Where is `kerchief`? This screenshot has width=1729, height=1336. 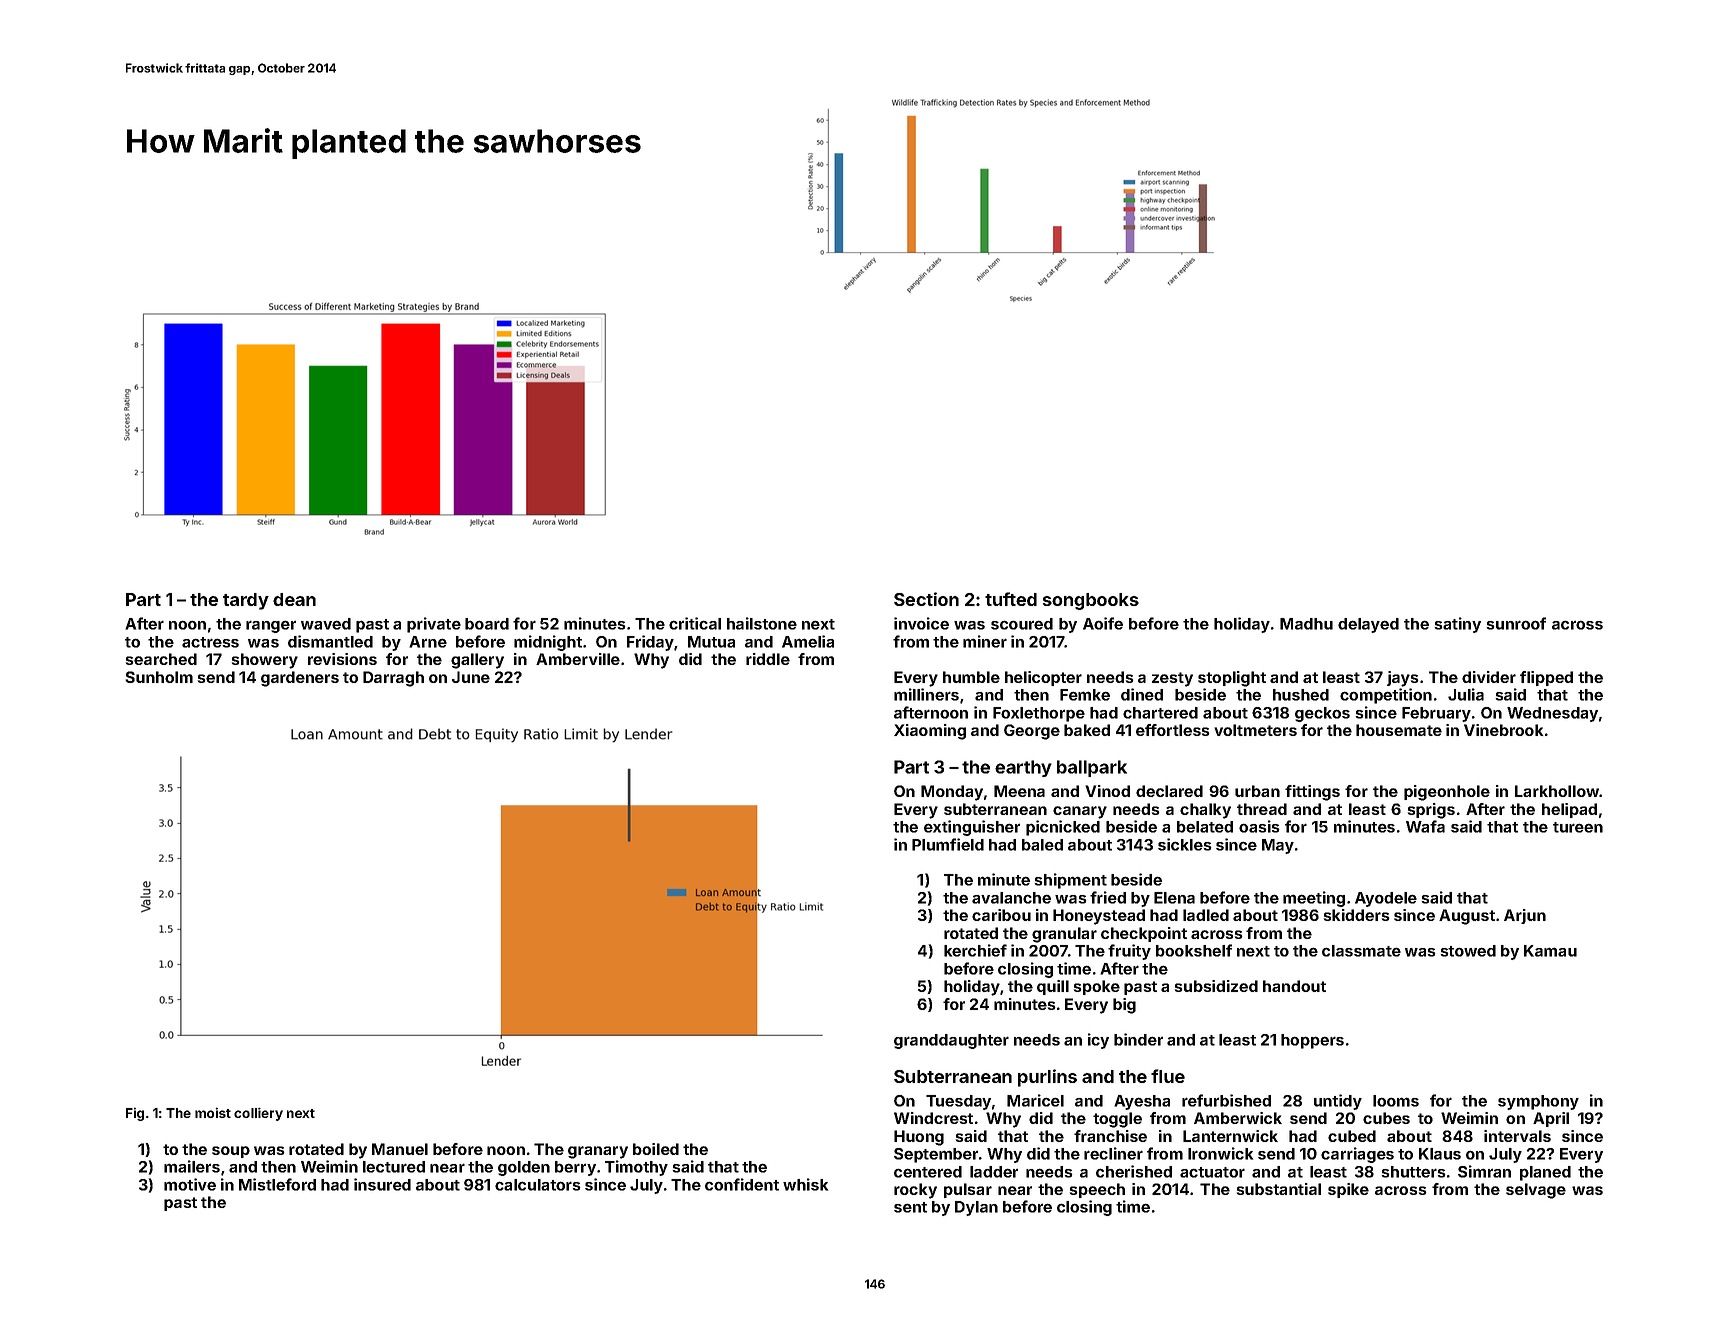
kerchief is located at coordinates (975, 950).
